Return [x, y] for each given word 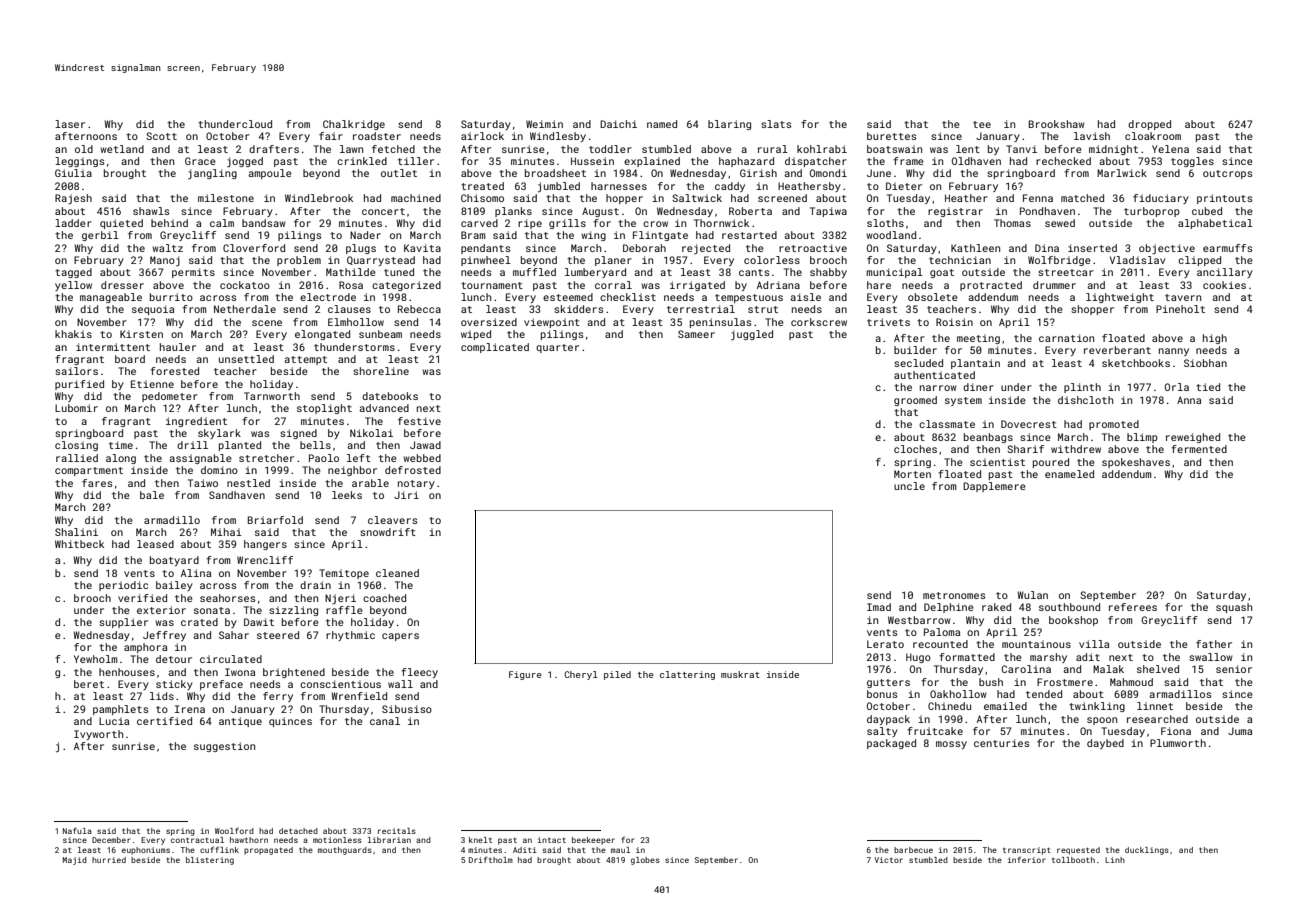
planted [240, 446]
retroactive [813, 248]
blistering [210, 861]
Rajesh [73, 199]
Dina [1047, 248]
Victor [888, 860]
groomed [915, 401]
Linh [1115, 860]
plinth [1082, 388]
